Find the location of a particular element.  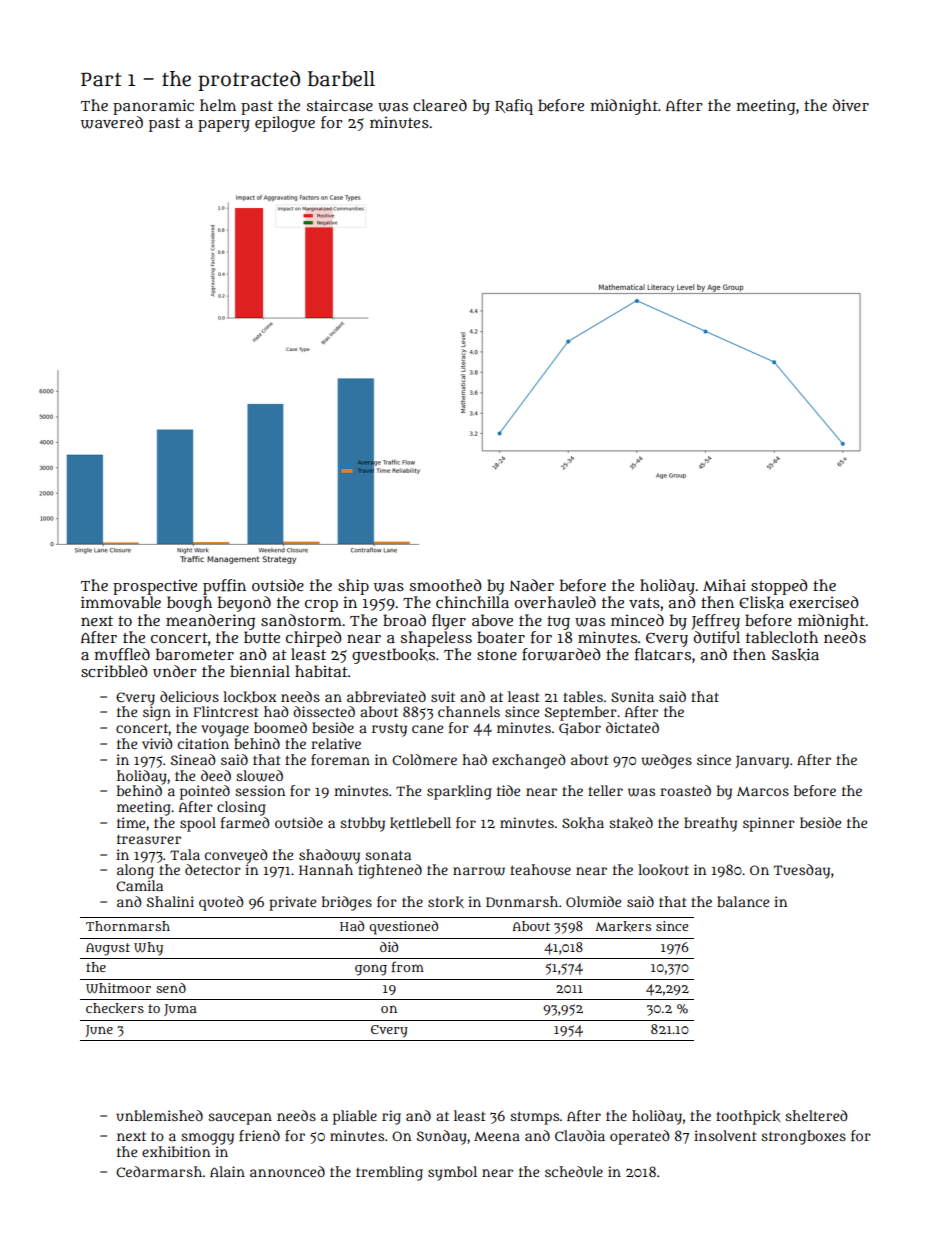

diver is located at coordinates (851, 105).
